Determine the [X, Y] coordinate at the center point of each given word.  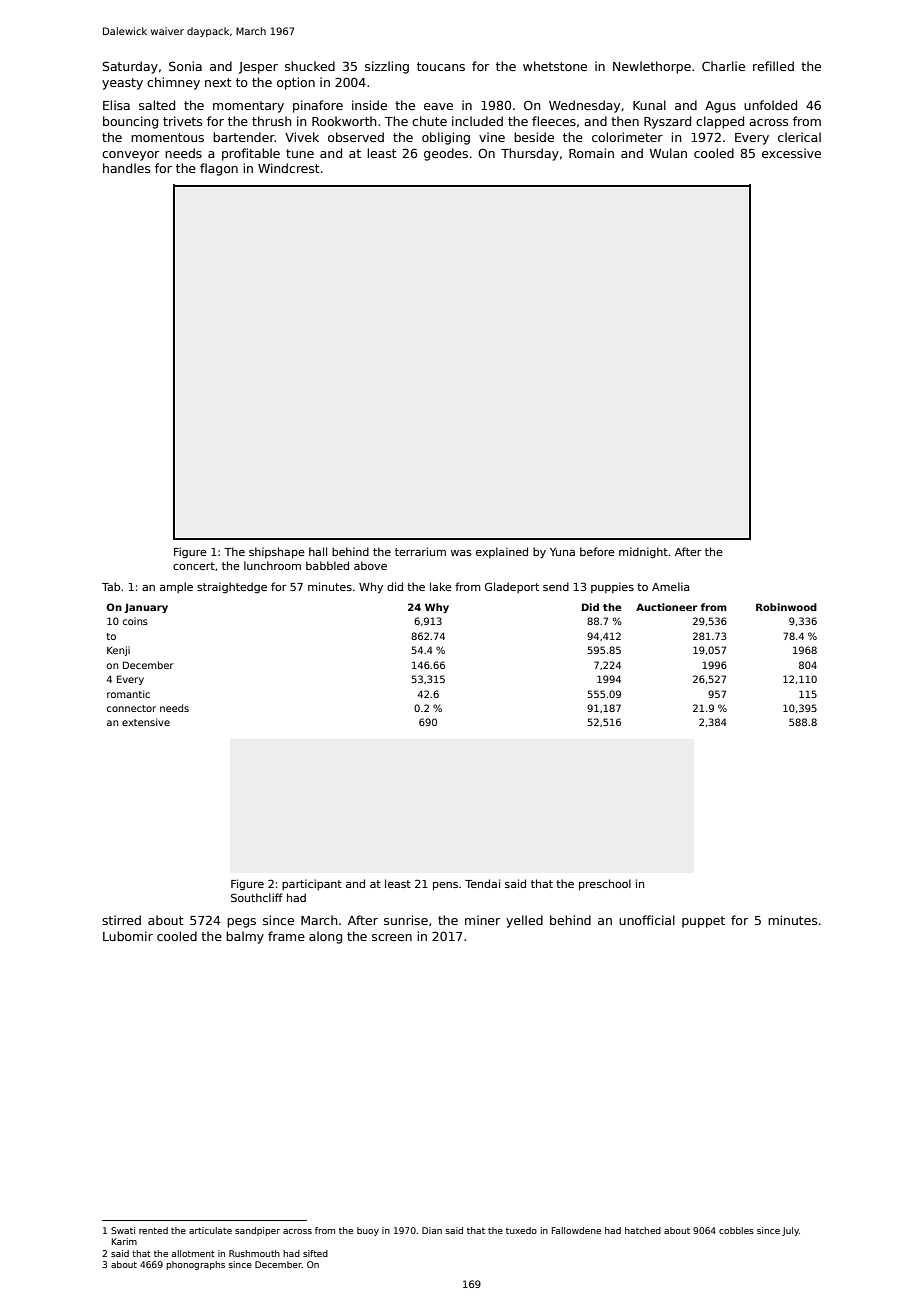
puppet [703, 922]
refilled [773, 66]
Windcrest [289, 168]
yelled [524, 921]
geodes [446, 154]
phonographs [195, 1265]
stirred [121, 920]
